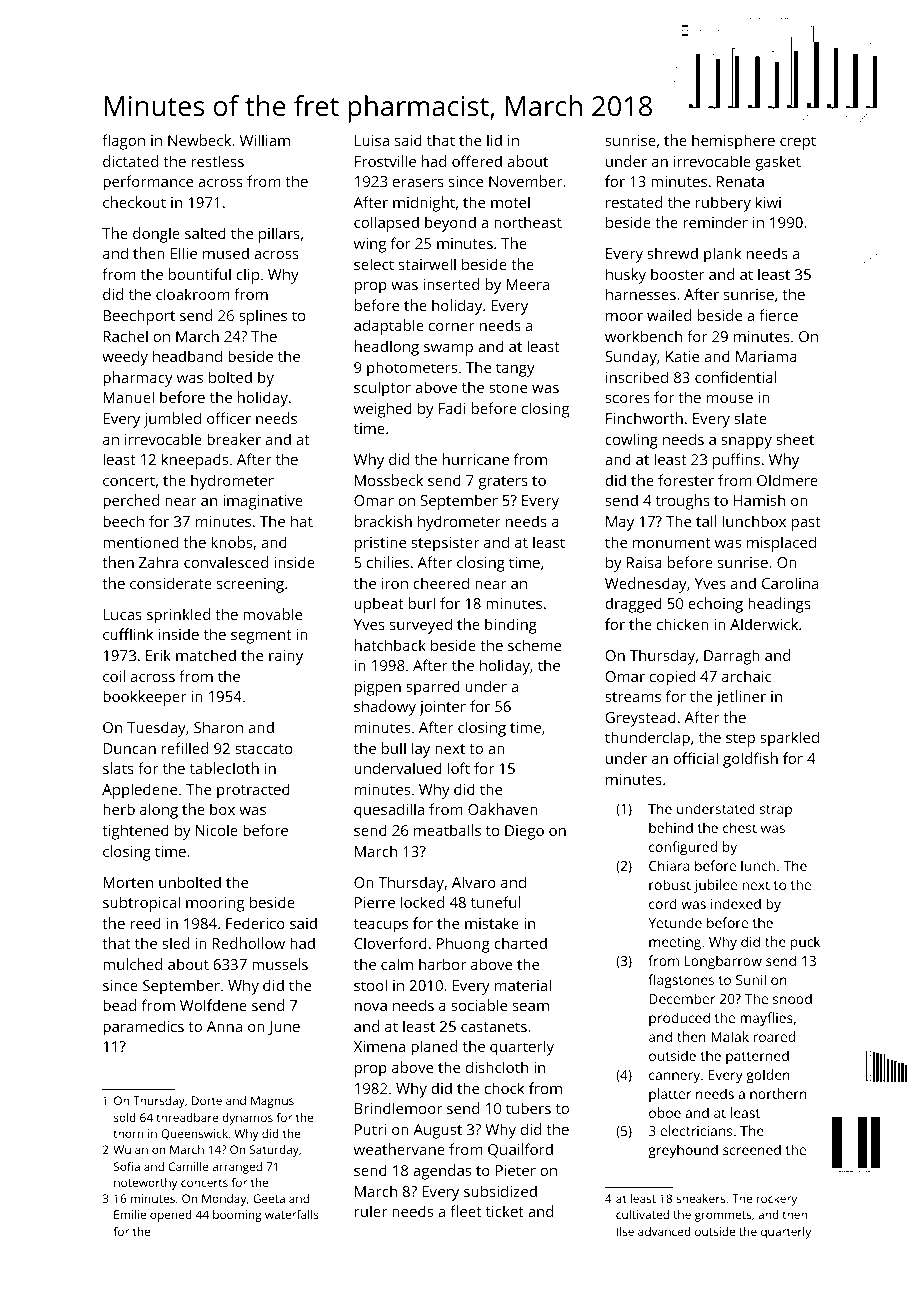 Image resolution: width=924 pixels, height=1308 pixels. What do you see at coordinates (733, 142) in the image?
I see `hemisphere` at bounding box center [733, 142].
